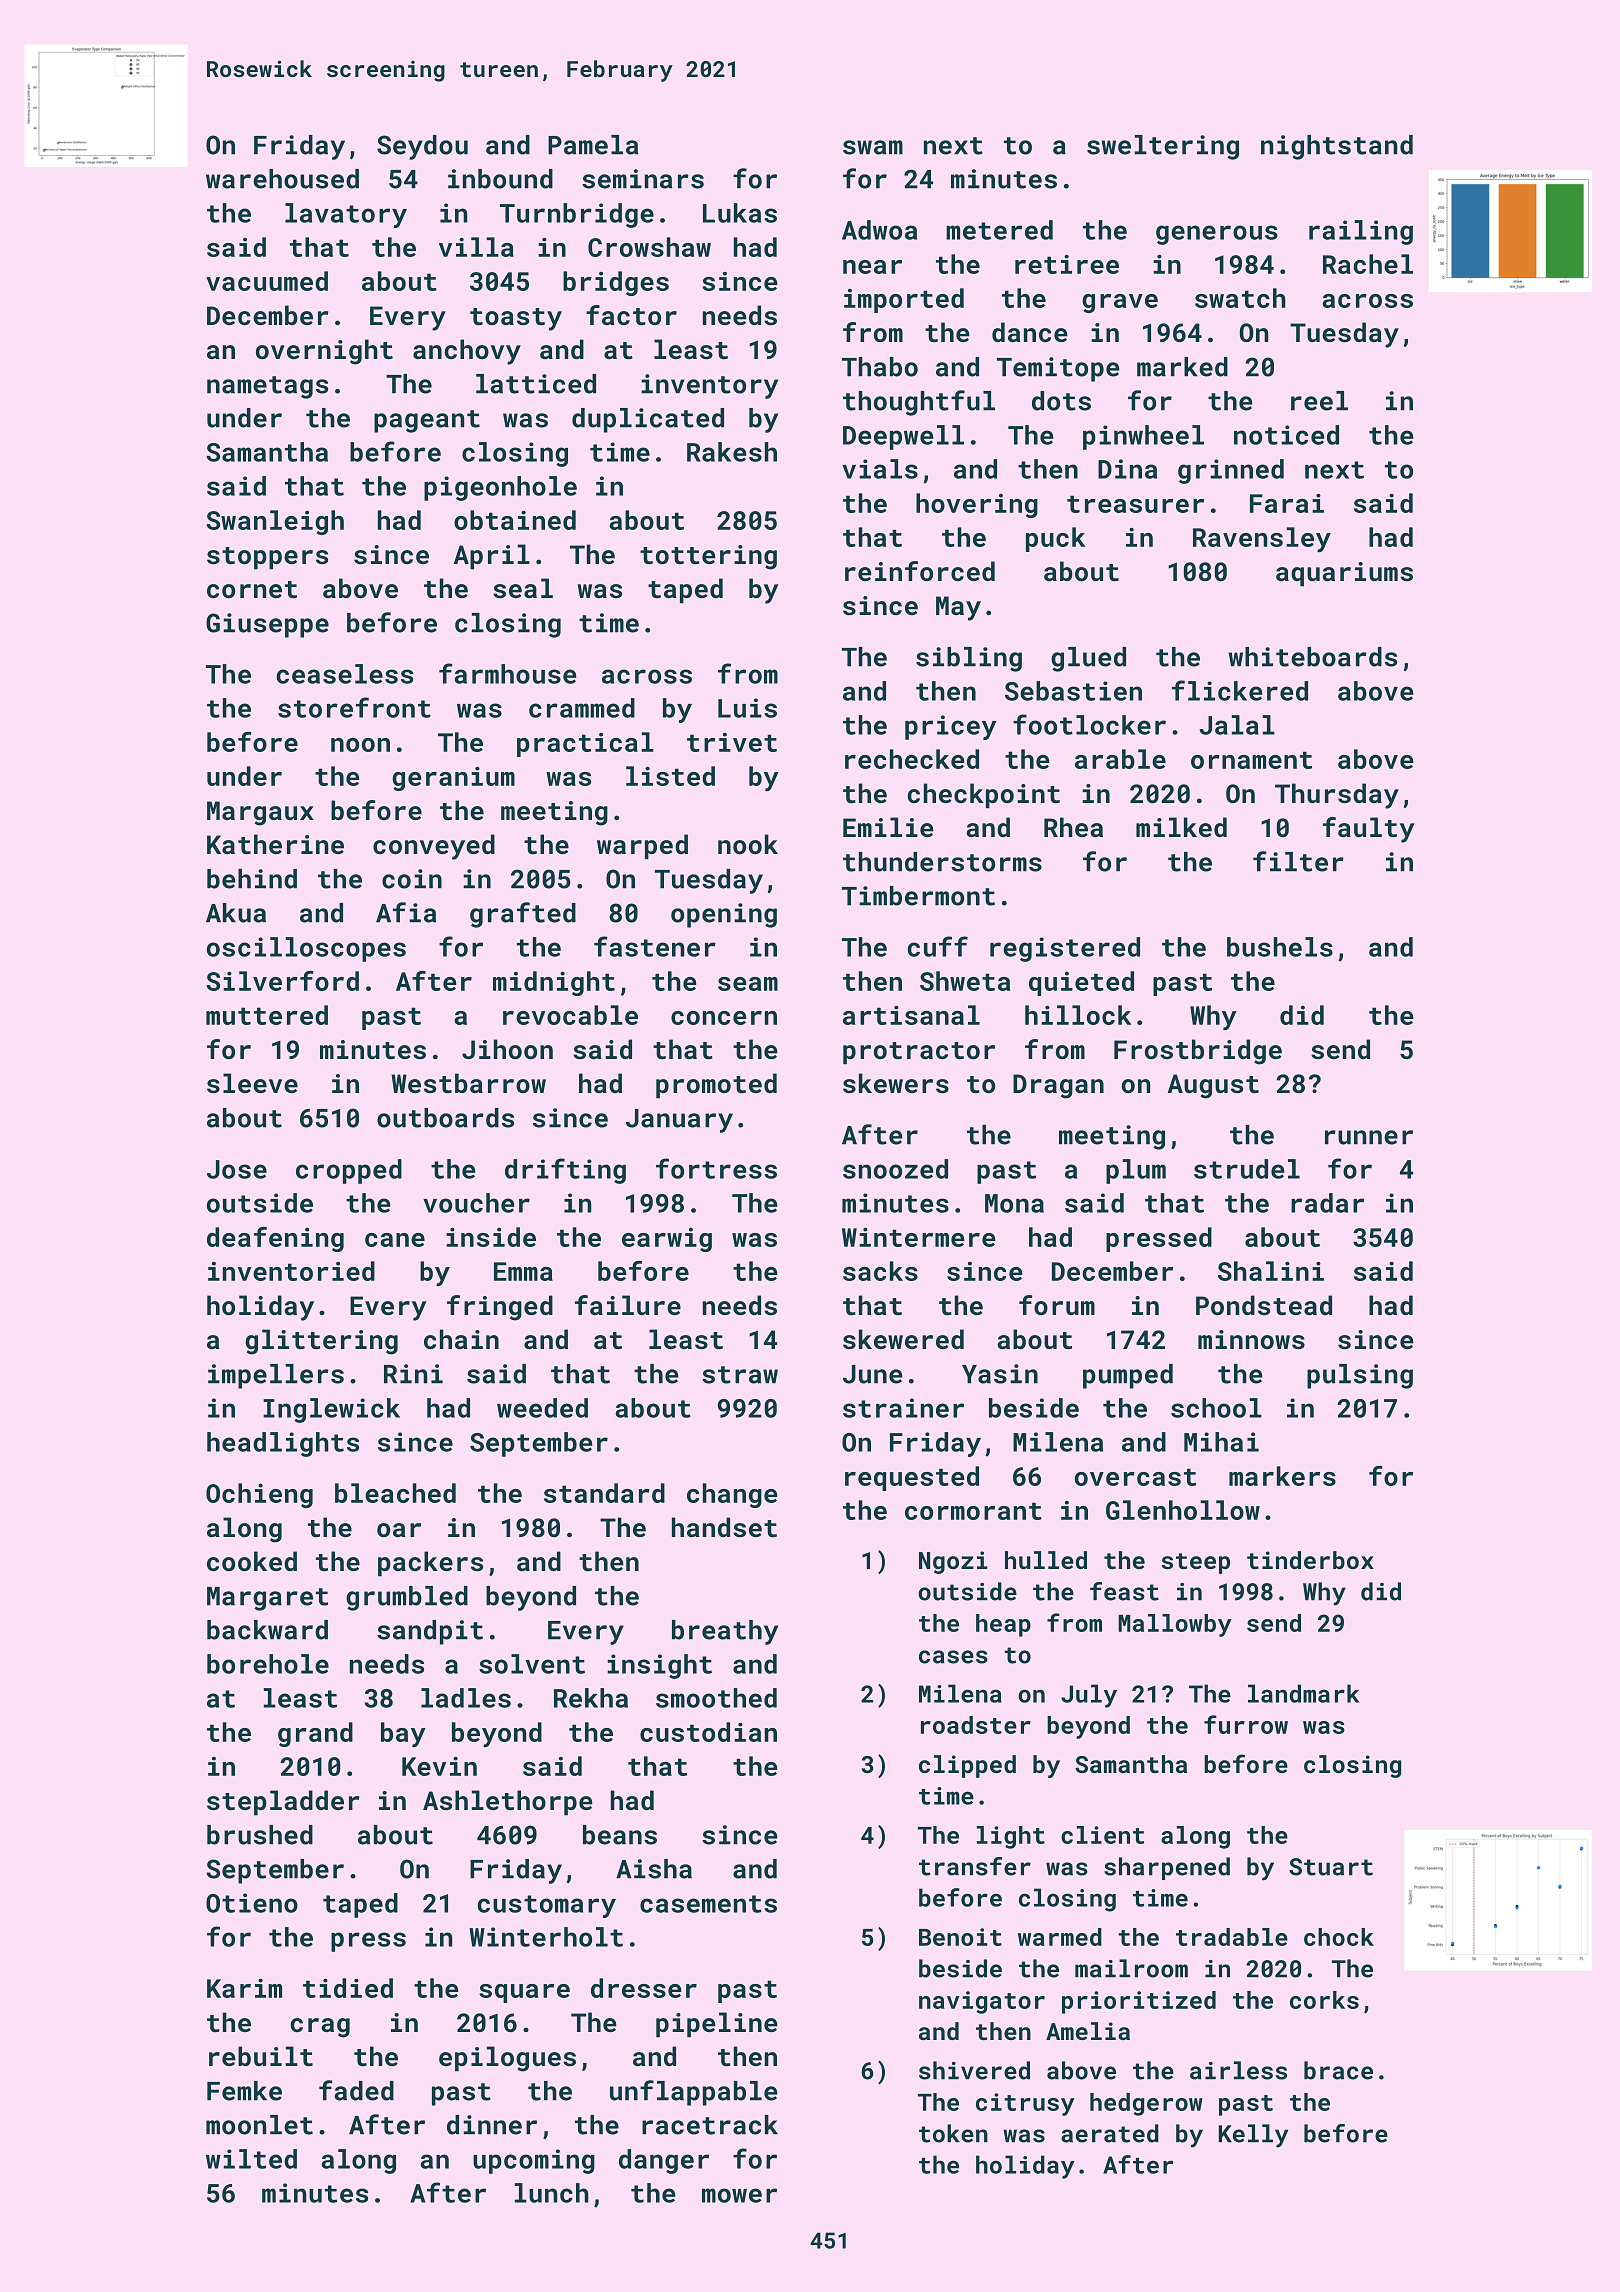 Image resolution: width=1620 pixels, height=2292 pixels. I want to click on school, so click(1216, 1408).
